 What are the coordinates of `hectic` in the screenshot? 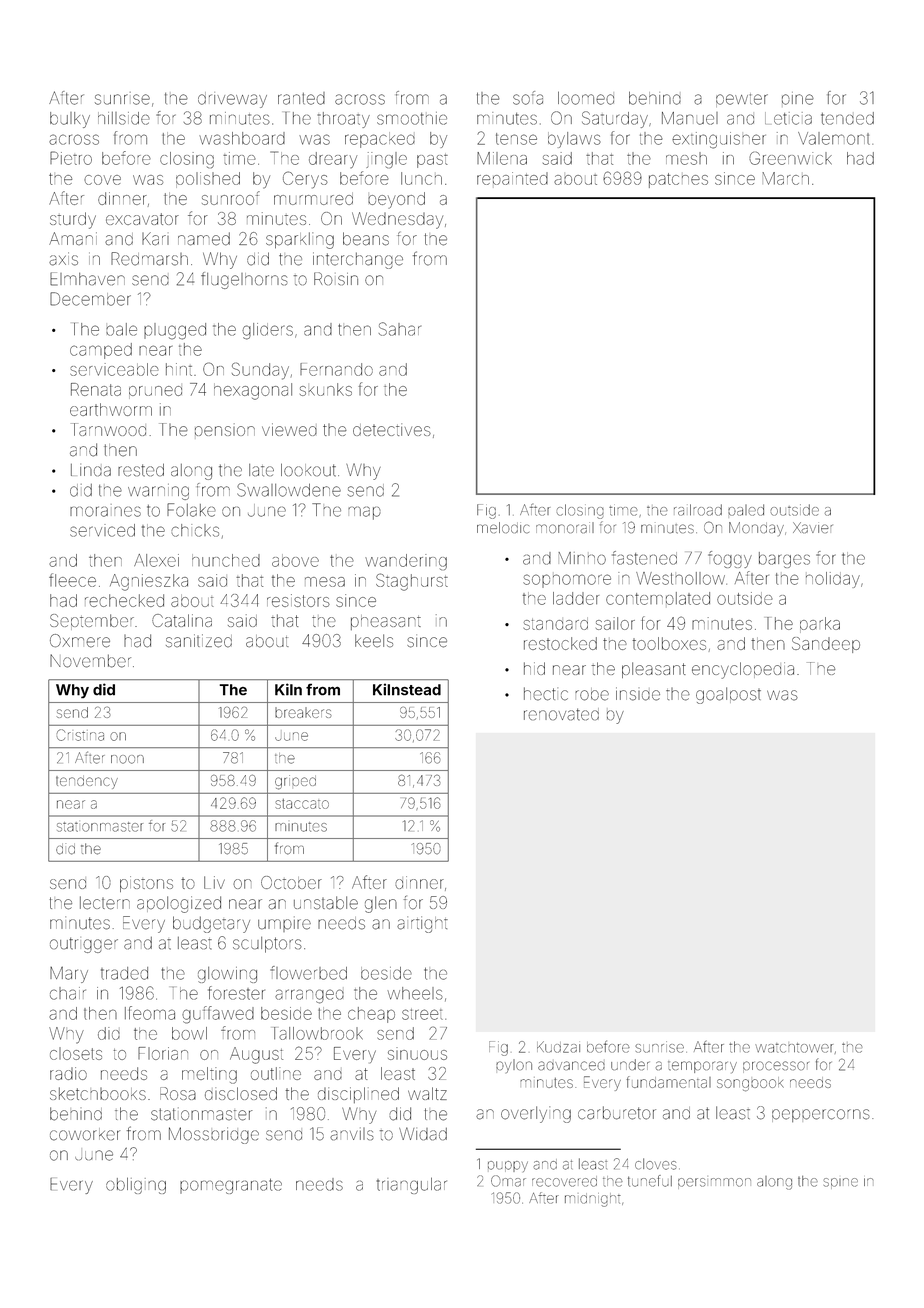 It's located at (546, 694).
